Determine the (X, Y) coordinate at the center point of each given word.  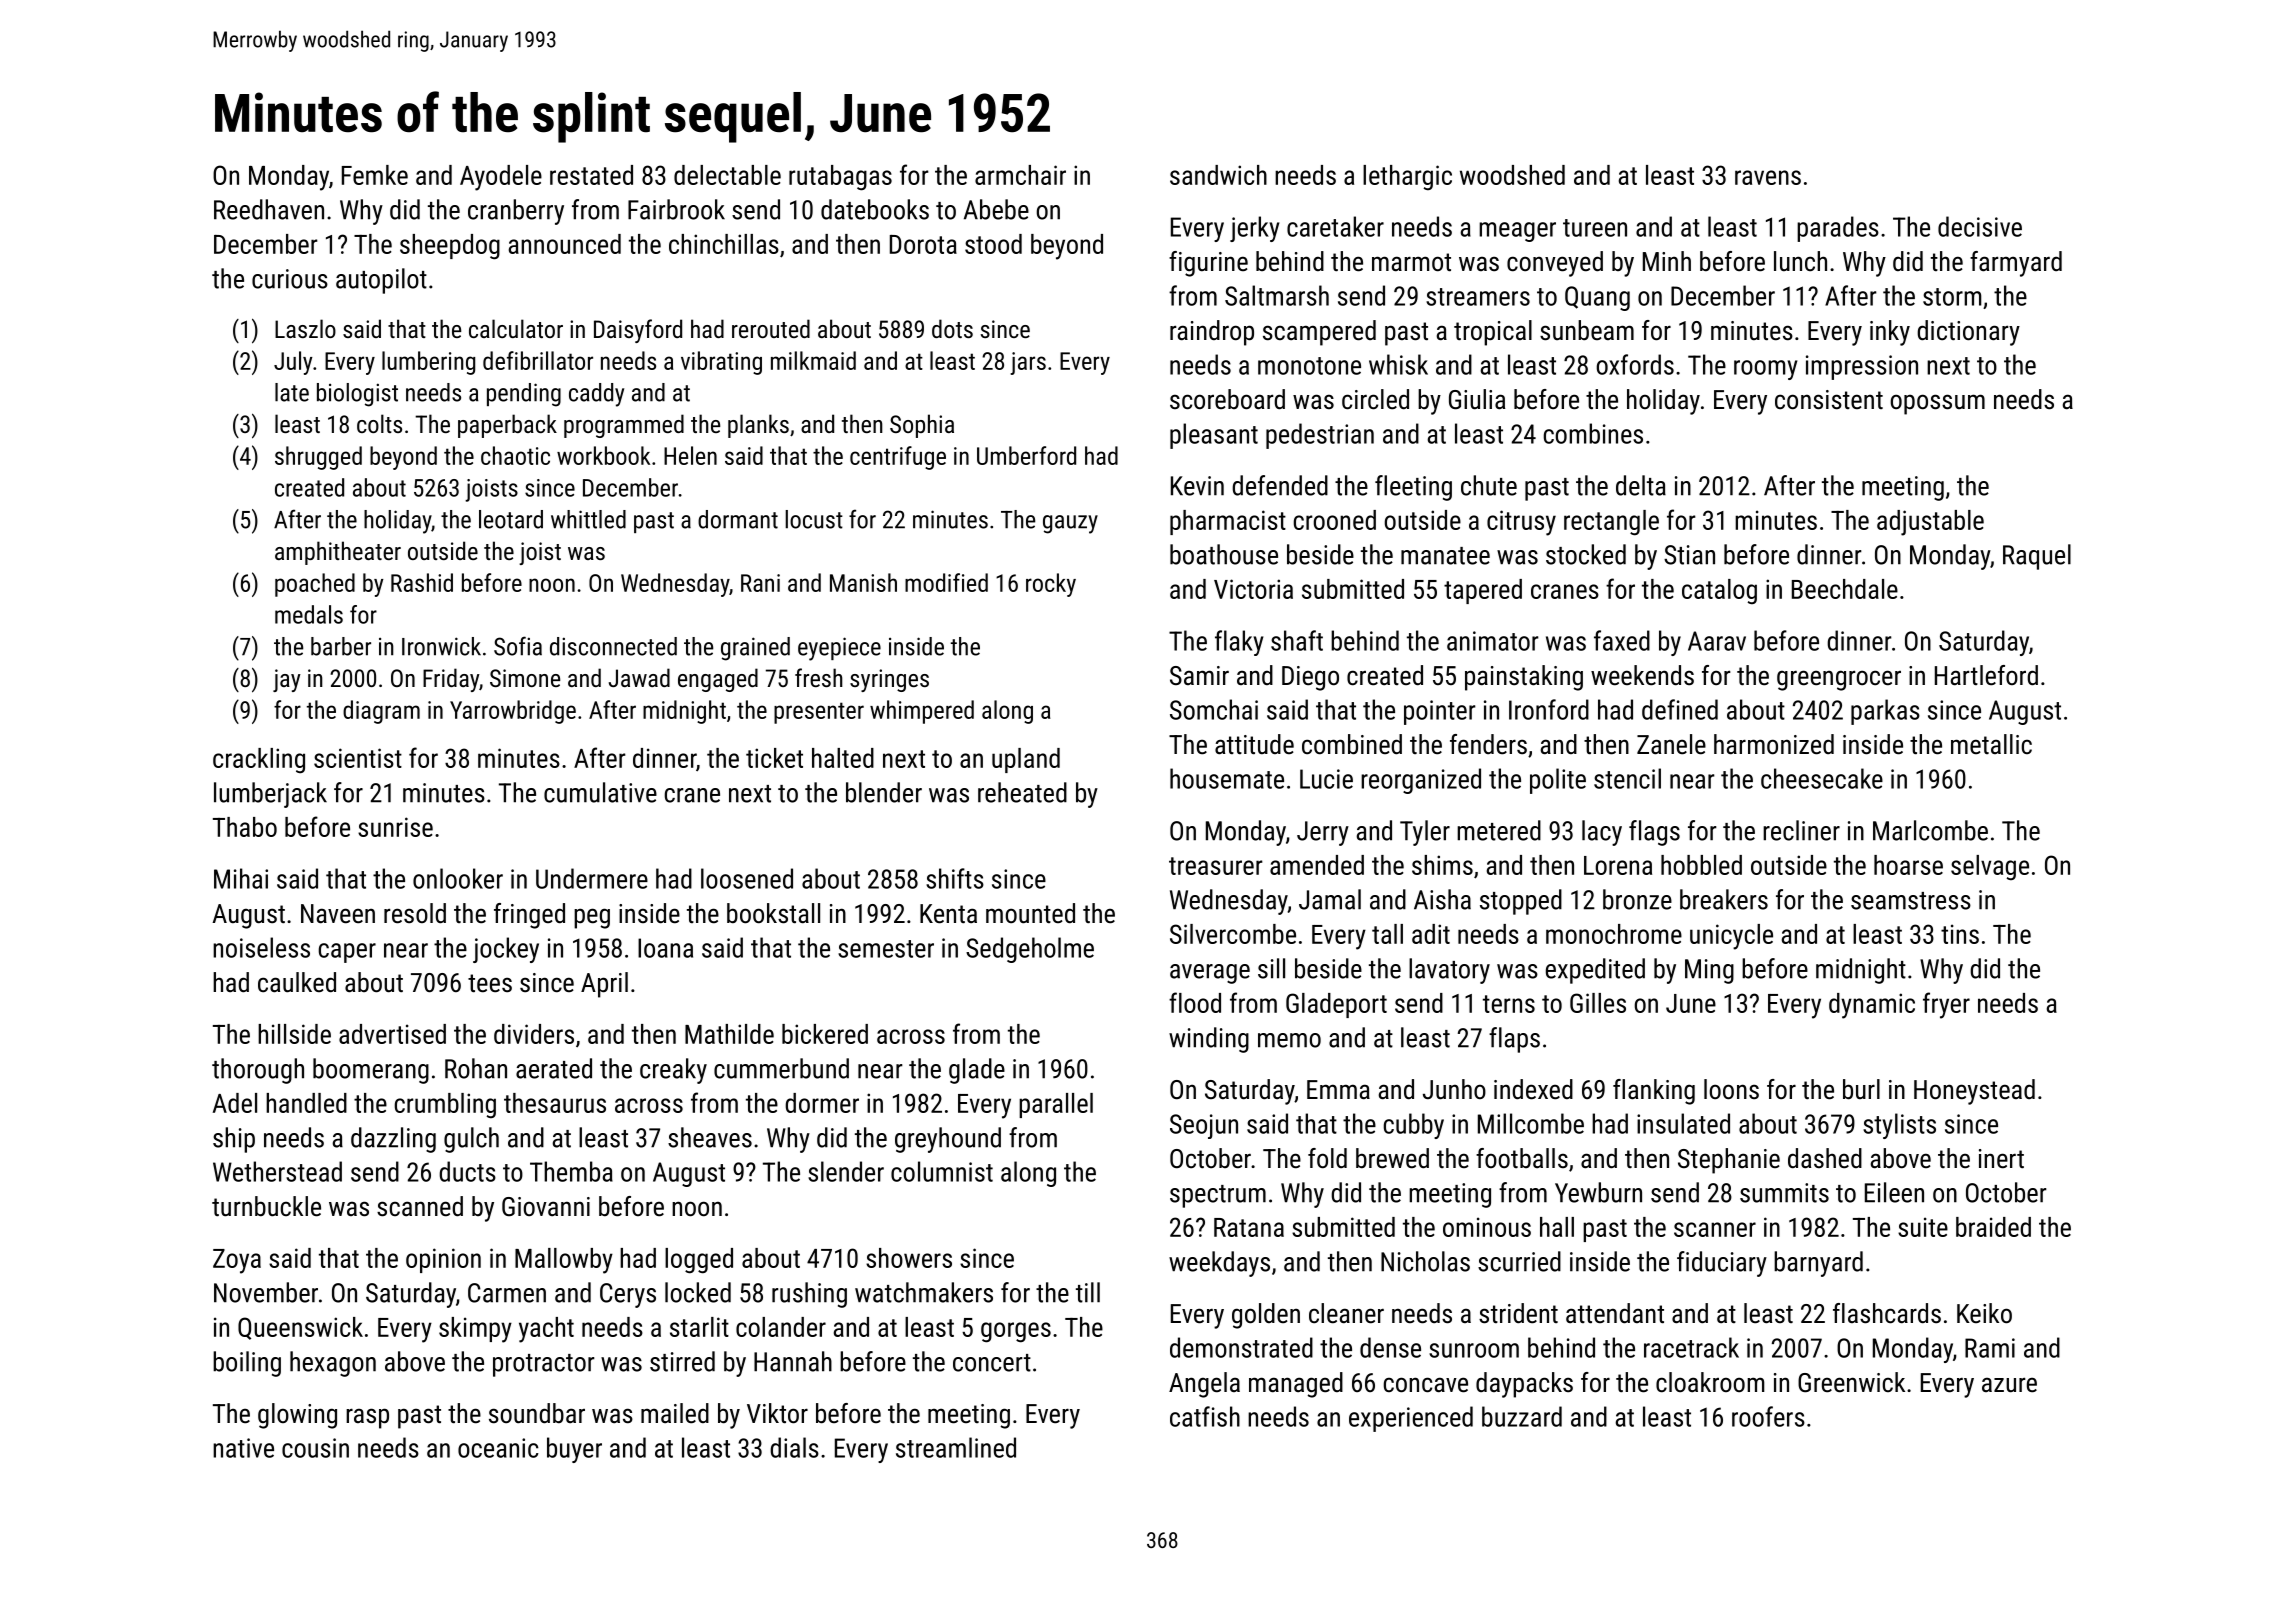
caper (347, 953)
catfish (1205, 1416)
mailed (675, 1413)
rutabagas (840, 178)
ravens (1768, 177)
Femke (375, 175)
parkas (1885, 712)
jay (287, 680)
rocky (1051, 585)
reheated (1022, 792)
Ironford (1549, 709)
